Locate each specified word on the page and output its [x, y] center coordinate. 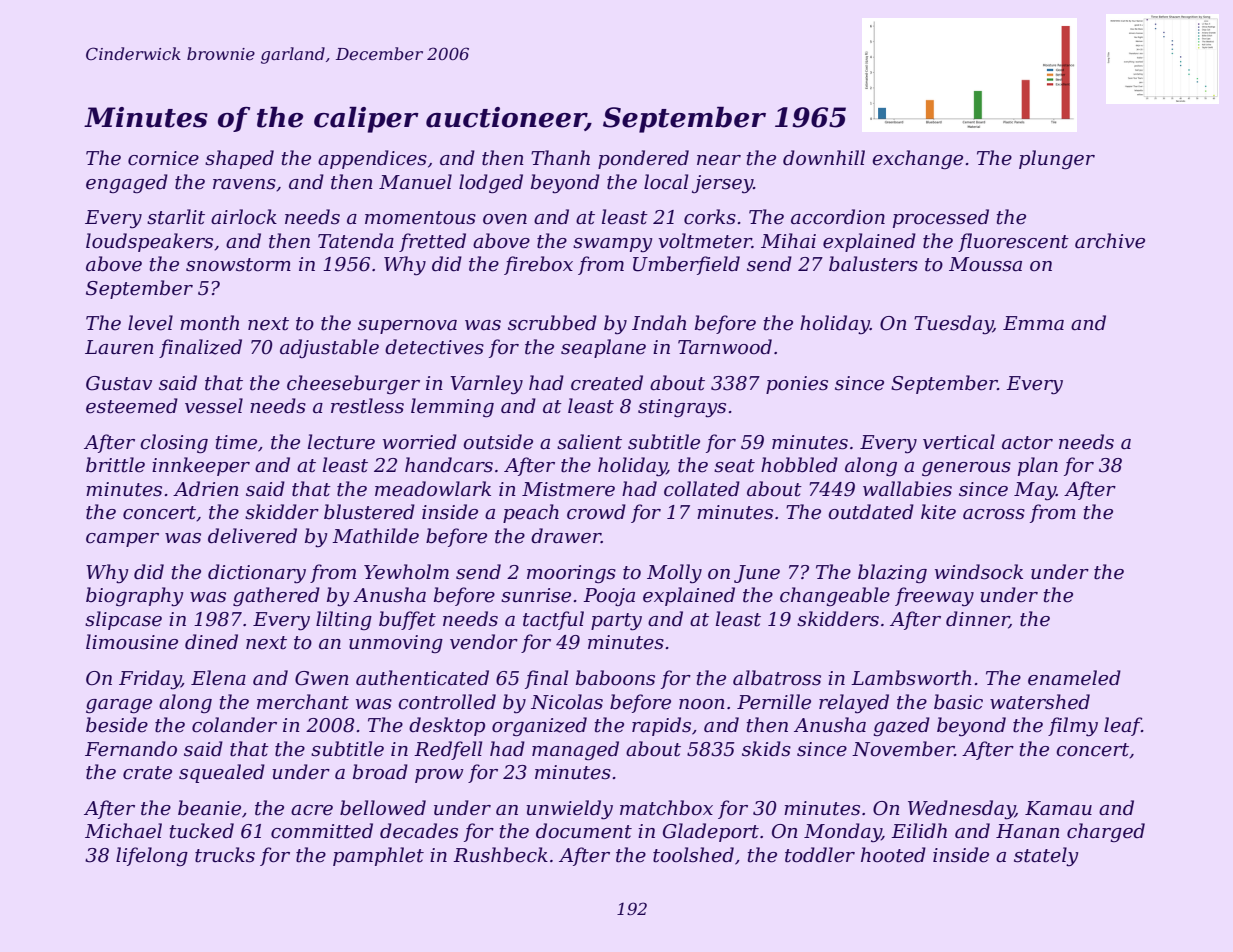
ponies [797, 385]
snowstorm [238, 265]
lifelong [152, 856]
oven [505, 219]
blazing [892, 573]
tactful [553, 620]
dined [211, 642]
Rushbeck [500, 855]
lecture [341, 442]
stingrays [682, 408]
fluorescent [1013, 242]
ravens [244, 184]
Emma [1033, 323]
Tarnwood [725, 347]
